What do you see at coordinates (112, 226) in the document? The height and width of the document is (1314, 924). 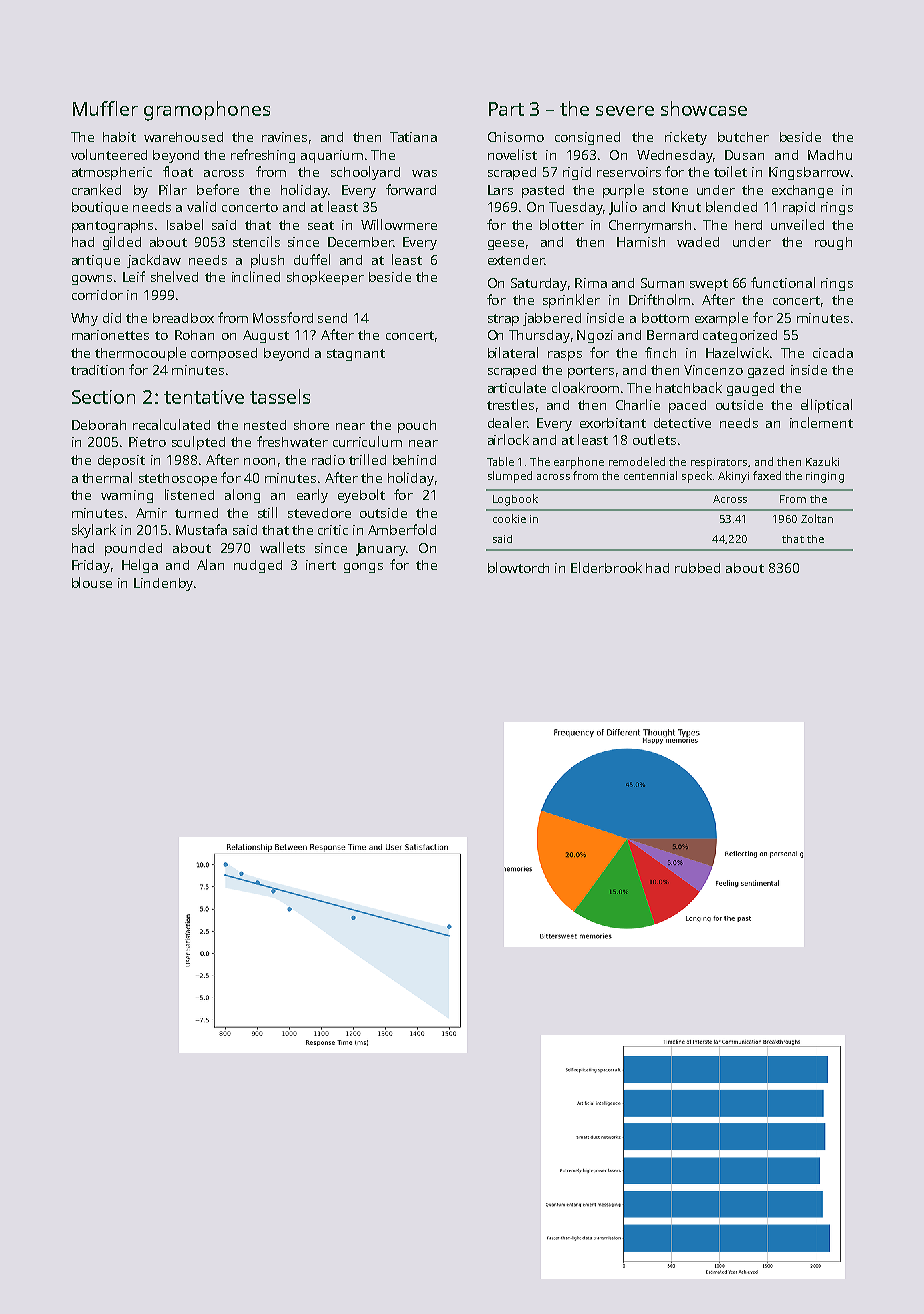 I see `pantographs` at bounding box center [112, 226].
